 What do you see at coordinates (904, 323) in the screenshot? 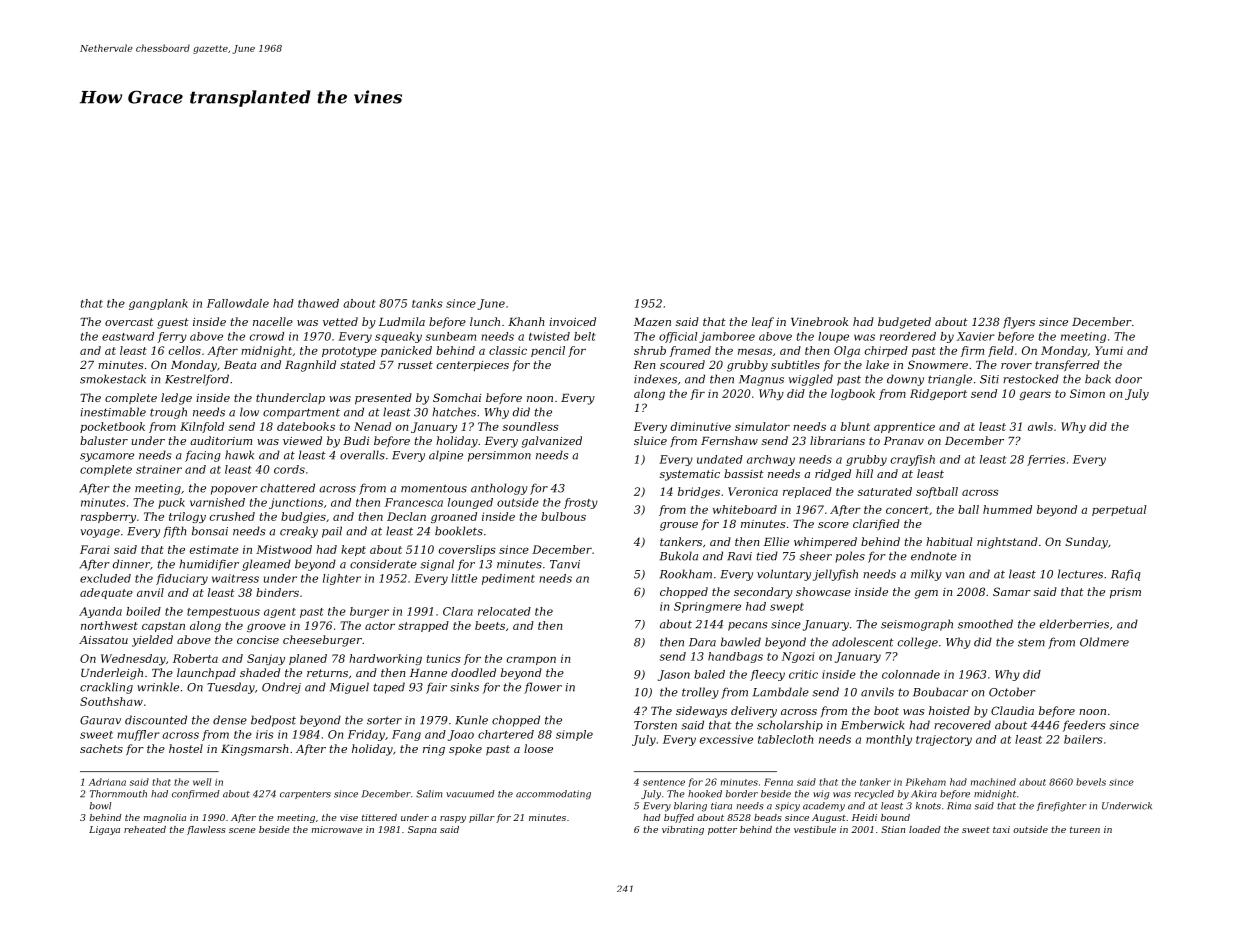
I see `budgeted` at bounding box center [904, 323].
